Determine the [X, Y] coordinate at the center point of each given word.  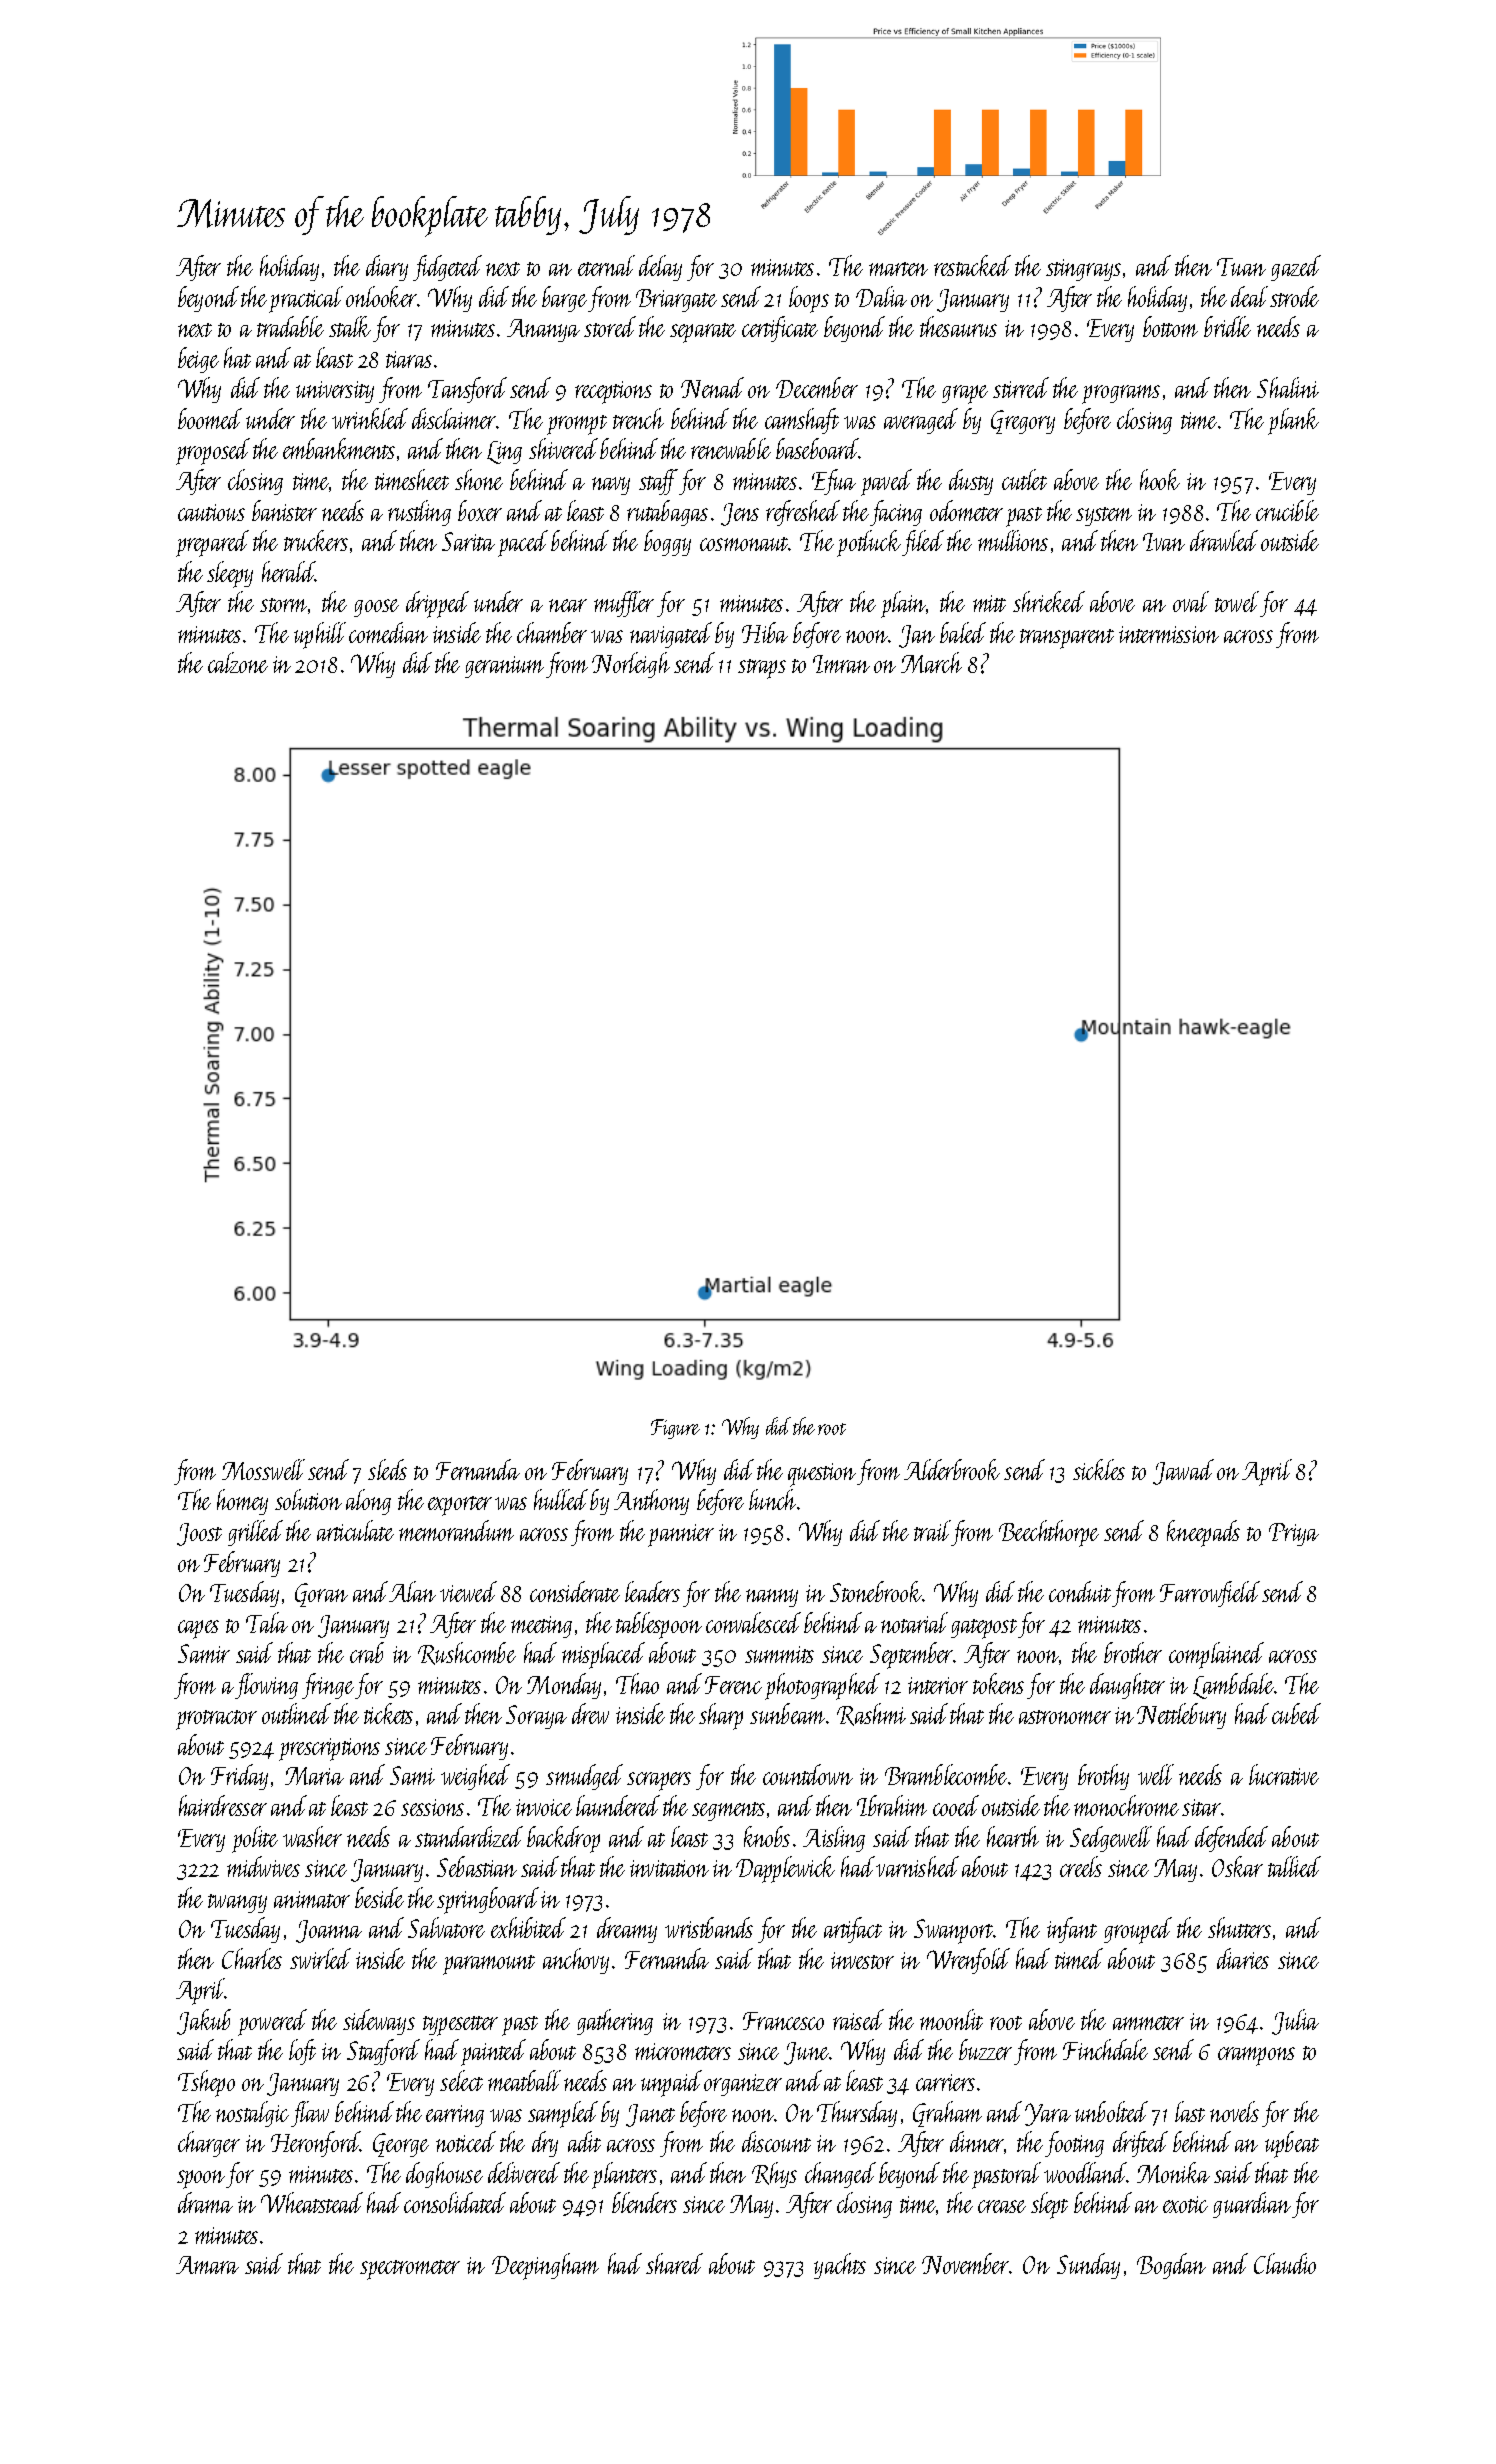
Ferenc [733, 1685]
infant [1072, 1930]
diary [387, 268]
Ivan [1164, 542]
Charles [252, 1958]
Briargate [676, 300]
